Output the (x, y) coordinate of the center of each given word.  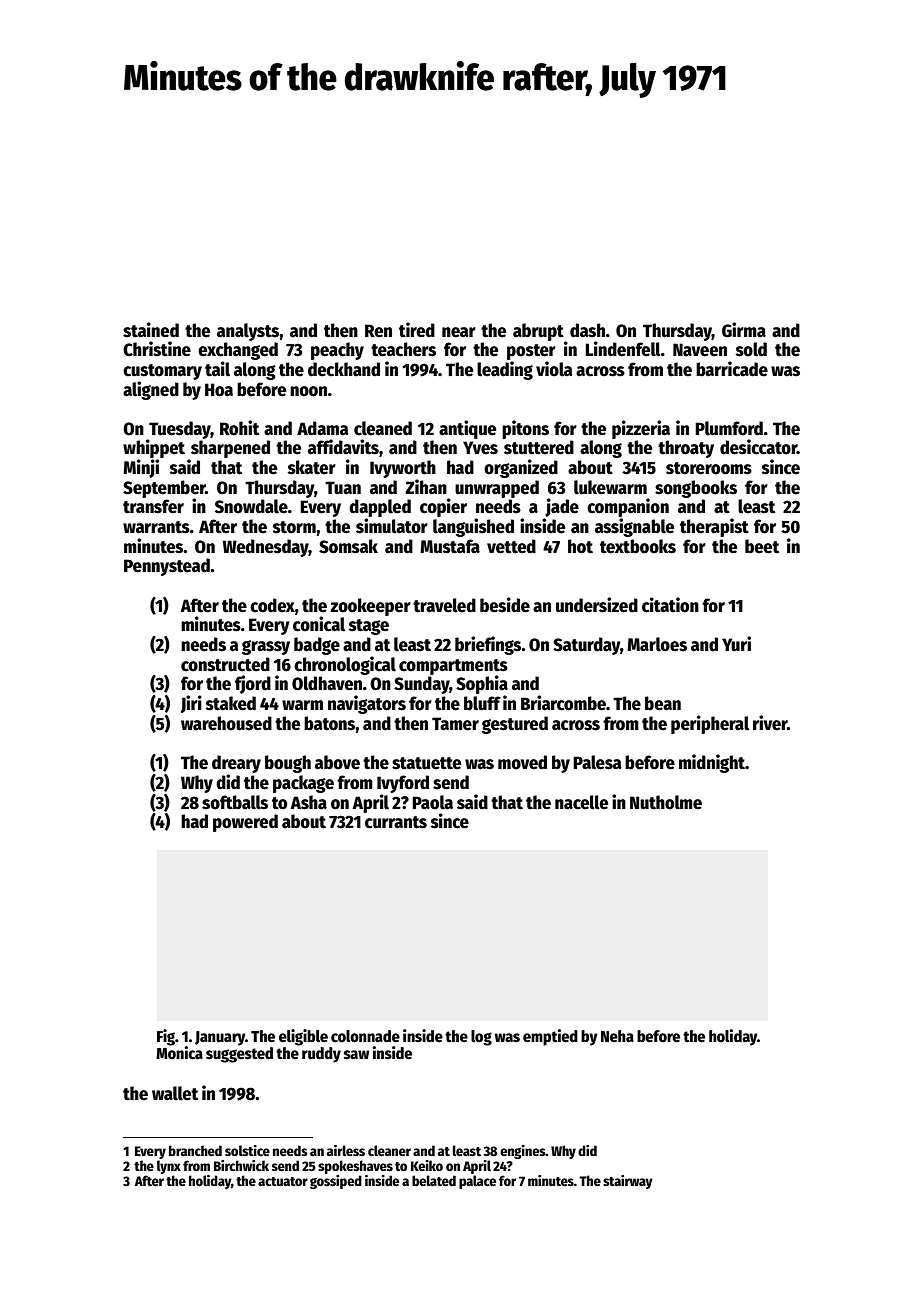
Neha (617, 1036)
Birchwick (241, 1165)
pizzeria (641, 429)
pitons (525, 429)
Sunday (422, 685)
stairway (628, 1182)
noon (308, 391)
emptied (550, 1037)
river (770, 723)
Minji (141, 468)
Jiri (191, 704)
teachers (403, 349)
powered (245, 823)
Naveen (700, 350)
